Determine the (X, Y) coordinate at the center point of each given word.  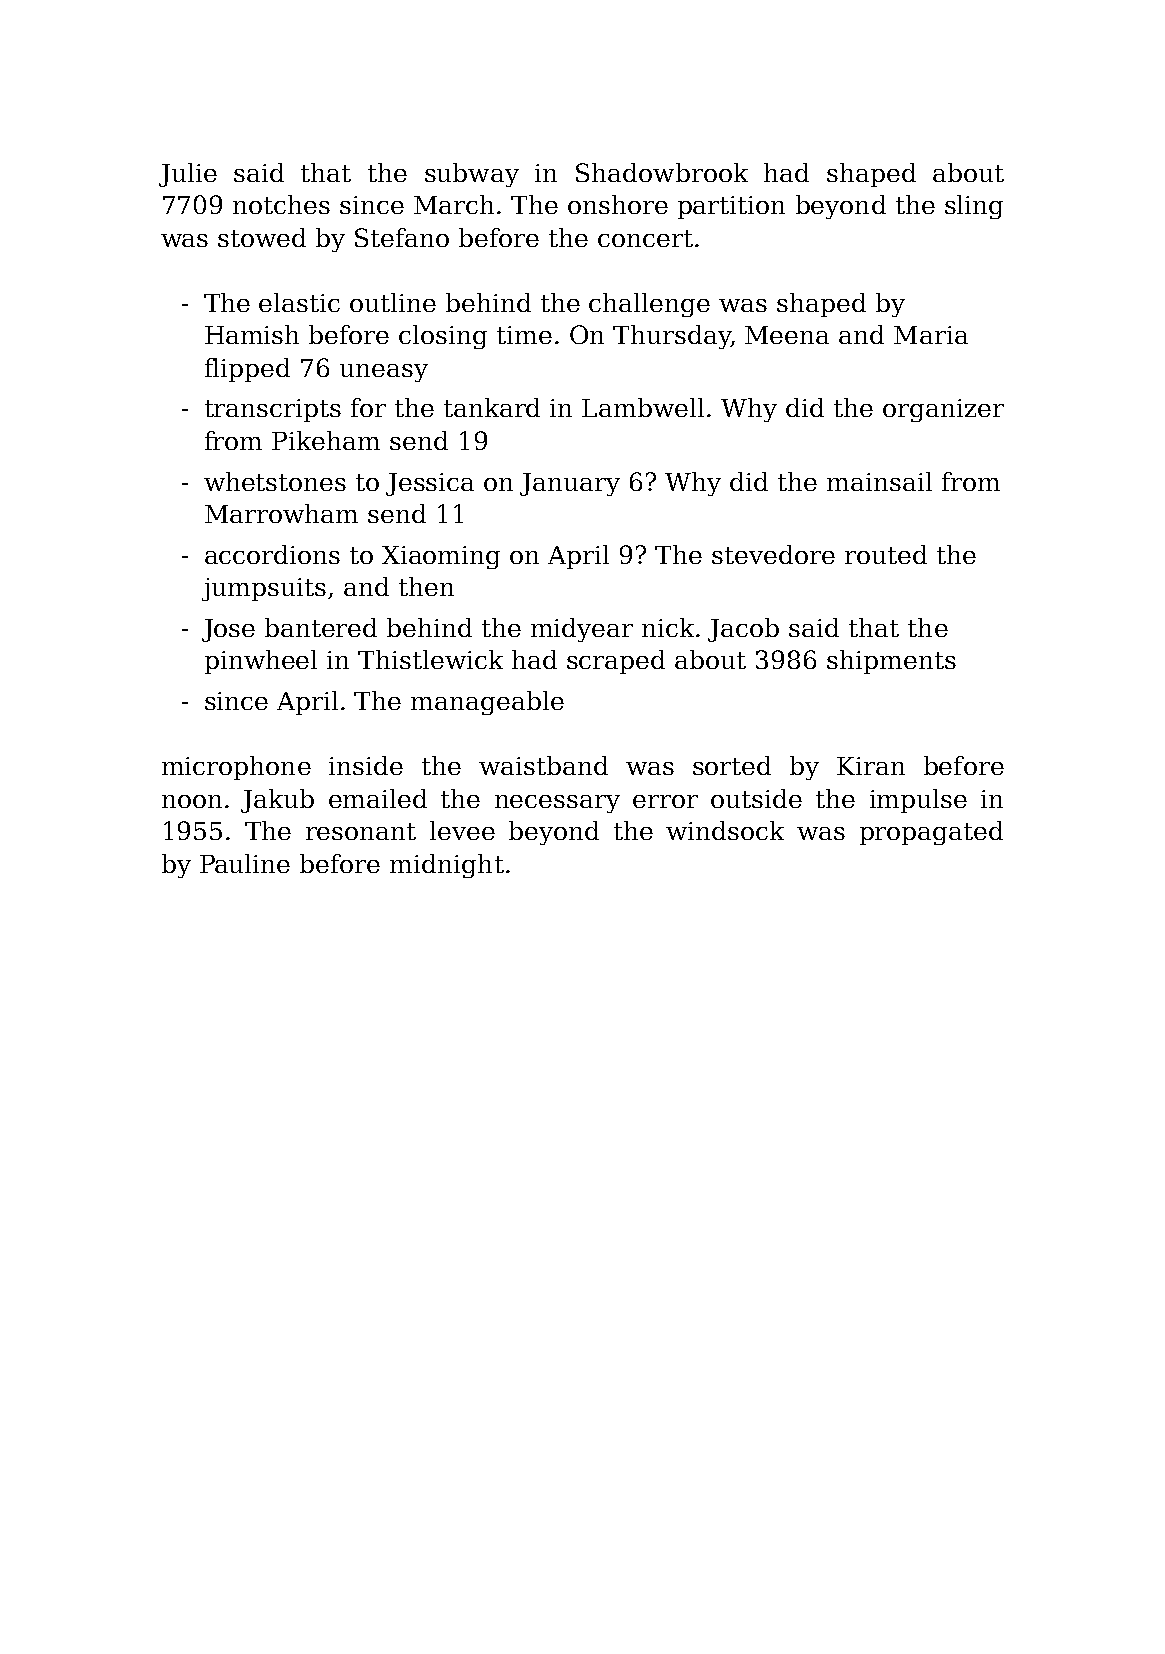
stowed (262, 237)
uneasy (384, 373)
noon (192, 801)
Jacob (743, 630)
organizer (943, 410)
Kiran (871, 766)
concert (645, 238)
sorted (732, 765)
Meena (787, 335)
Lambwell (643, 407)
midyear (582, 630)
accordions (272, 554)
